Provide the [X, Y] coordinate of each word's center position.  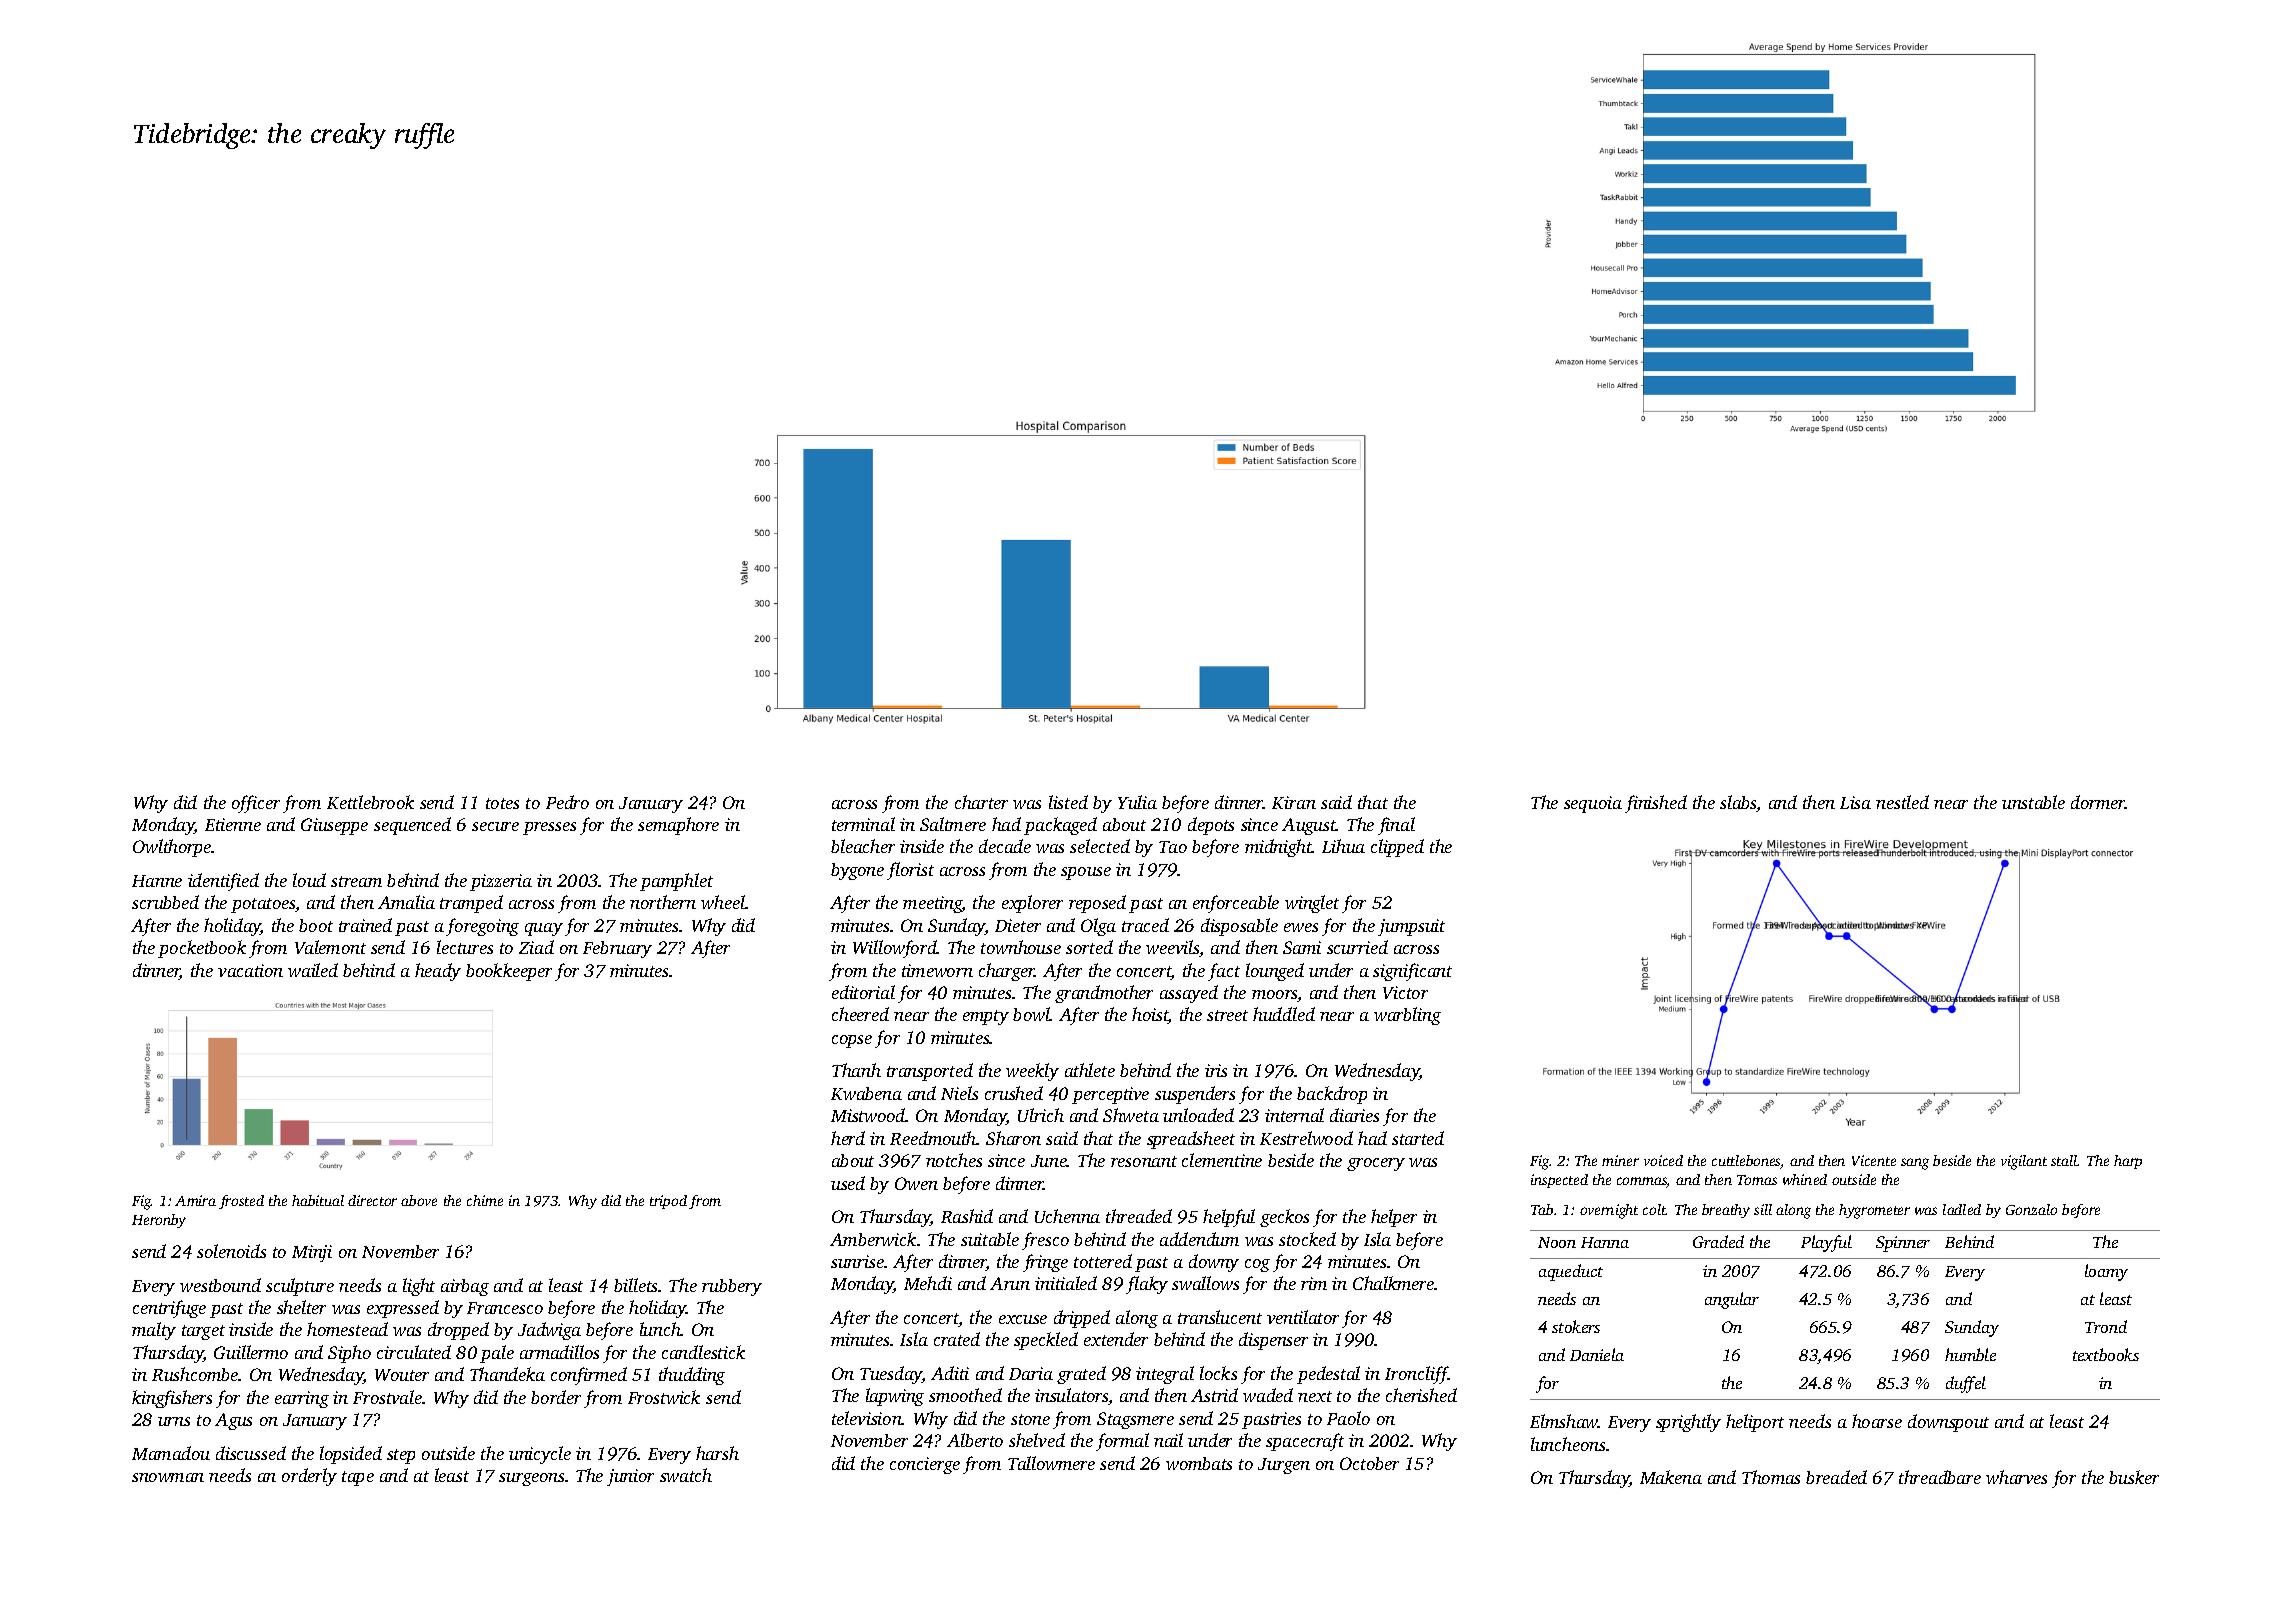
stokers [1576, 1326]
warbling [1407, 1016]
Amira [195, 1200]
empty [986, 1017]
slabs [1738, 803]
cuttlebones [1746, 1162]
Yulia [1137, 802]
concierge [925, 1465]
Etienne [233, 824]
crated [957, 1339]
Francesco [505, 1308]
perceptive [1110, 1095]
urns [174, 1421]
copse [852, 1041]
